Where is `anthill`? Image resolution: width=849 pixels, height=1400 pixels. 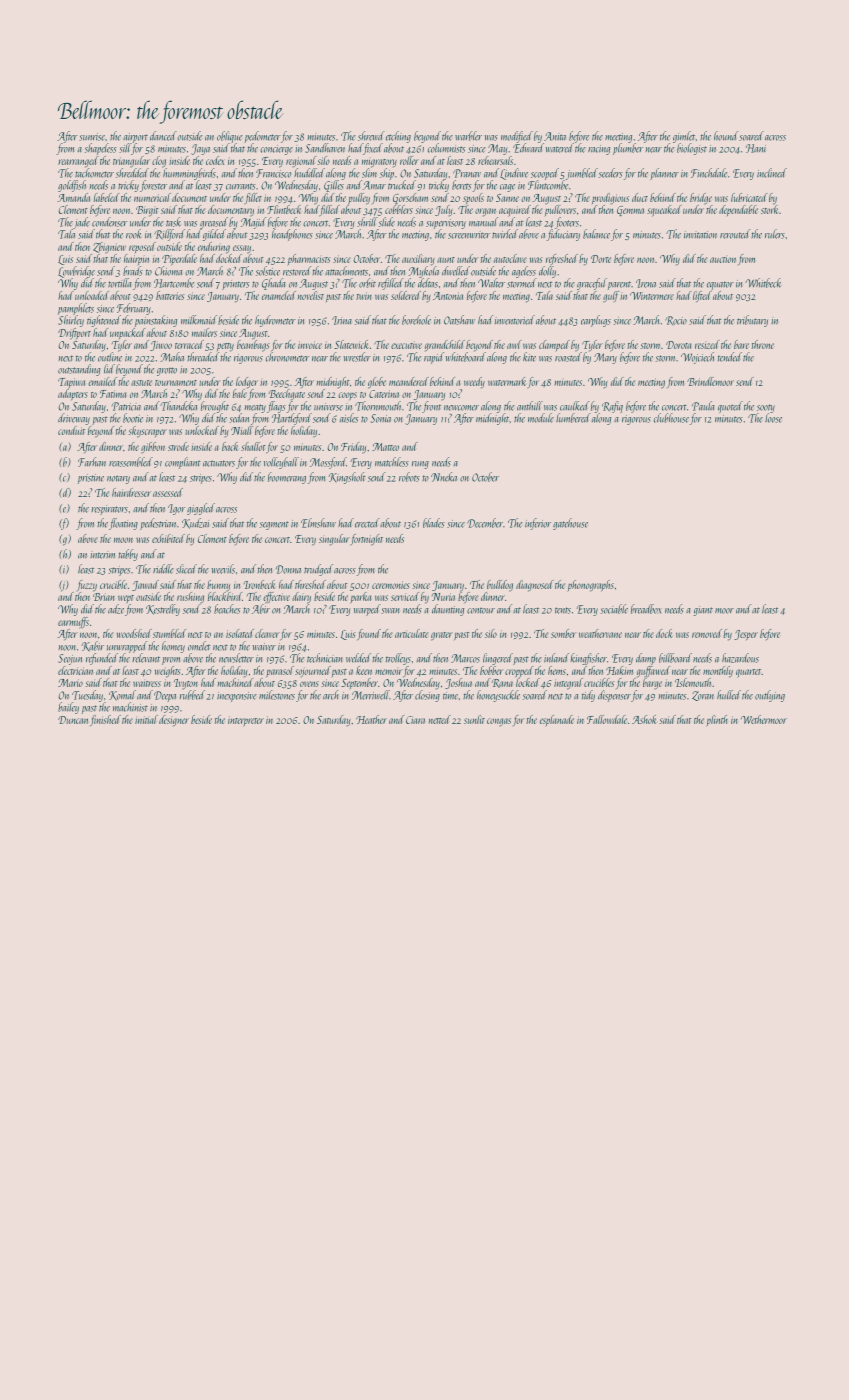 anthill is located at coordinates (530, 406).
